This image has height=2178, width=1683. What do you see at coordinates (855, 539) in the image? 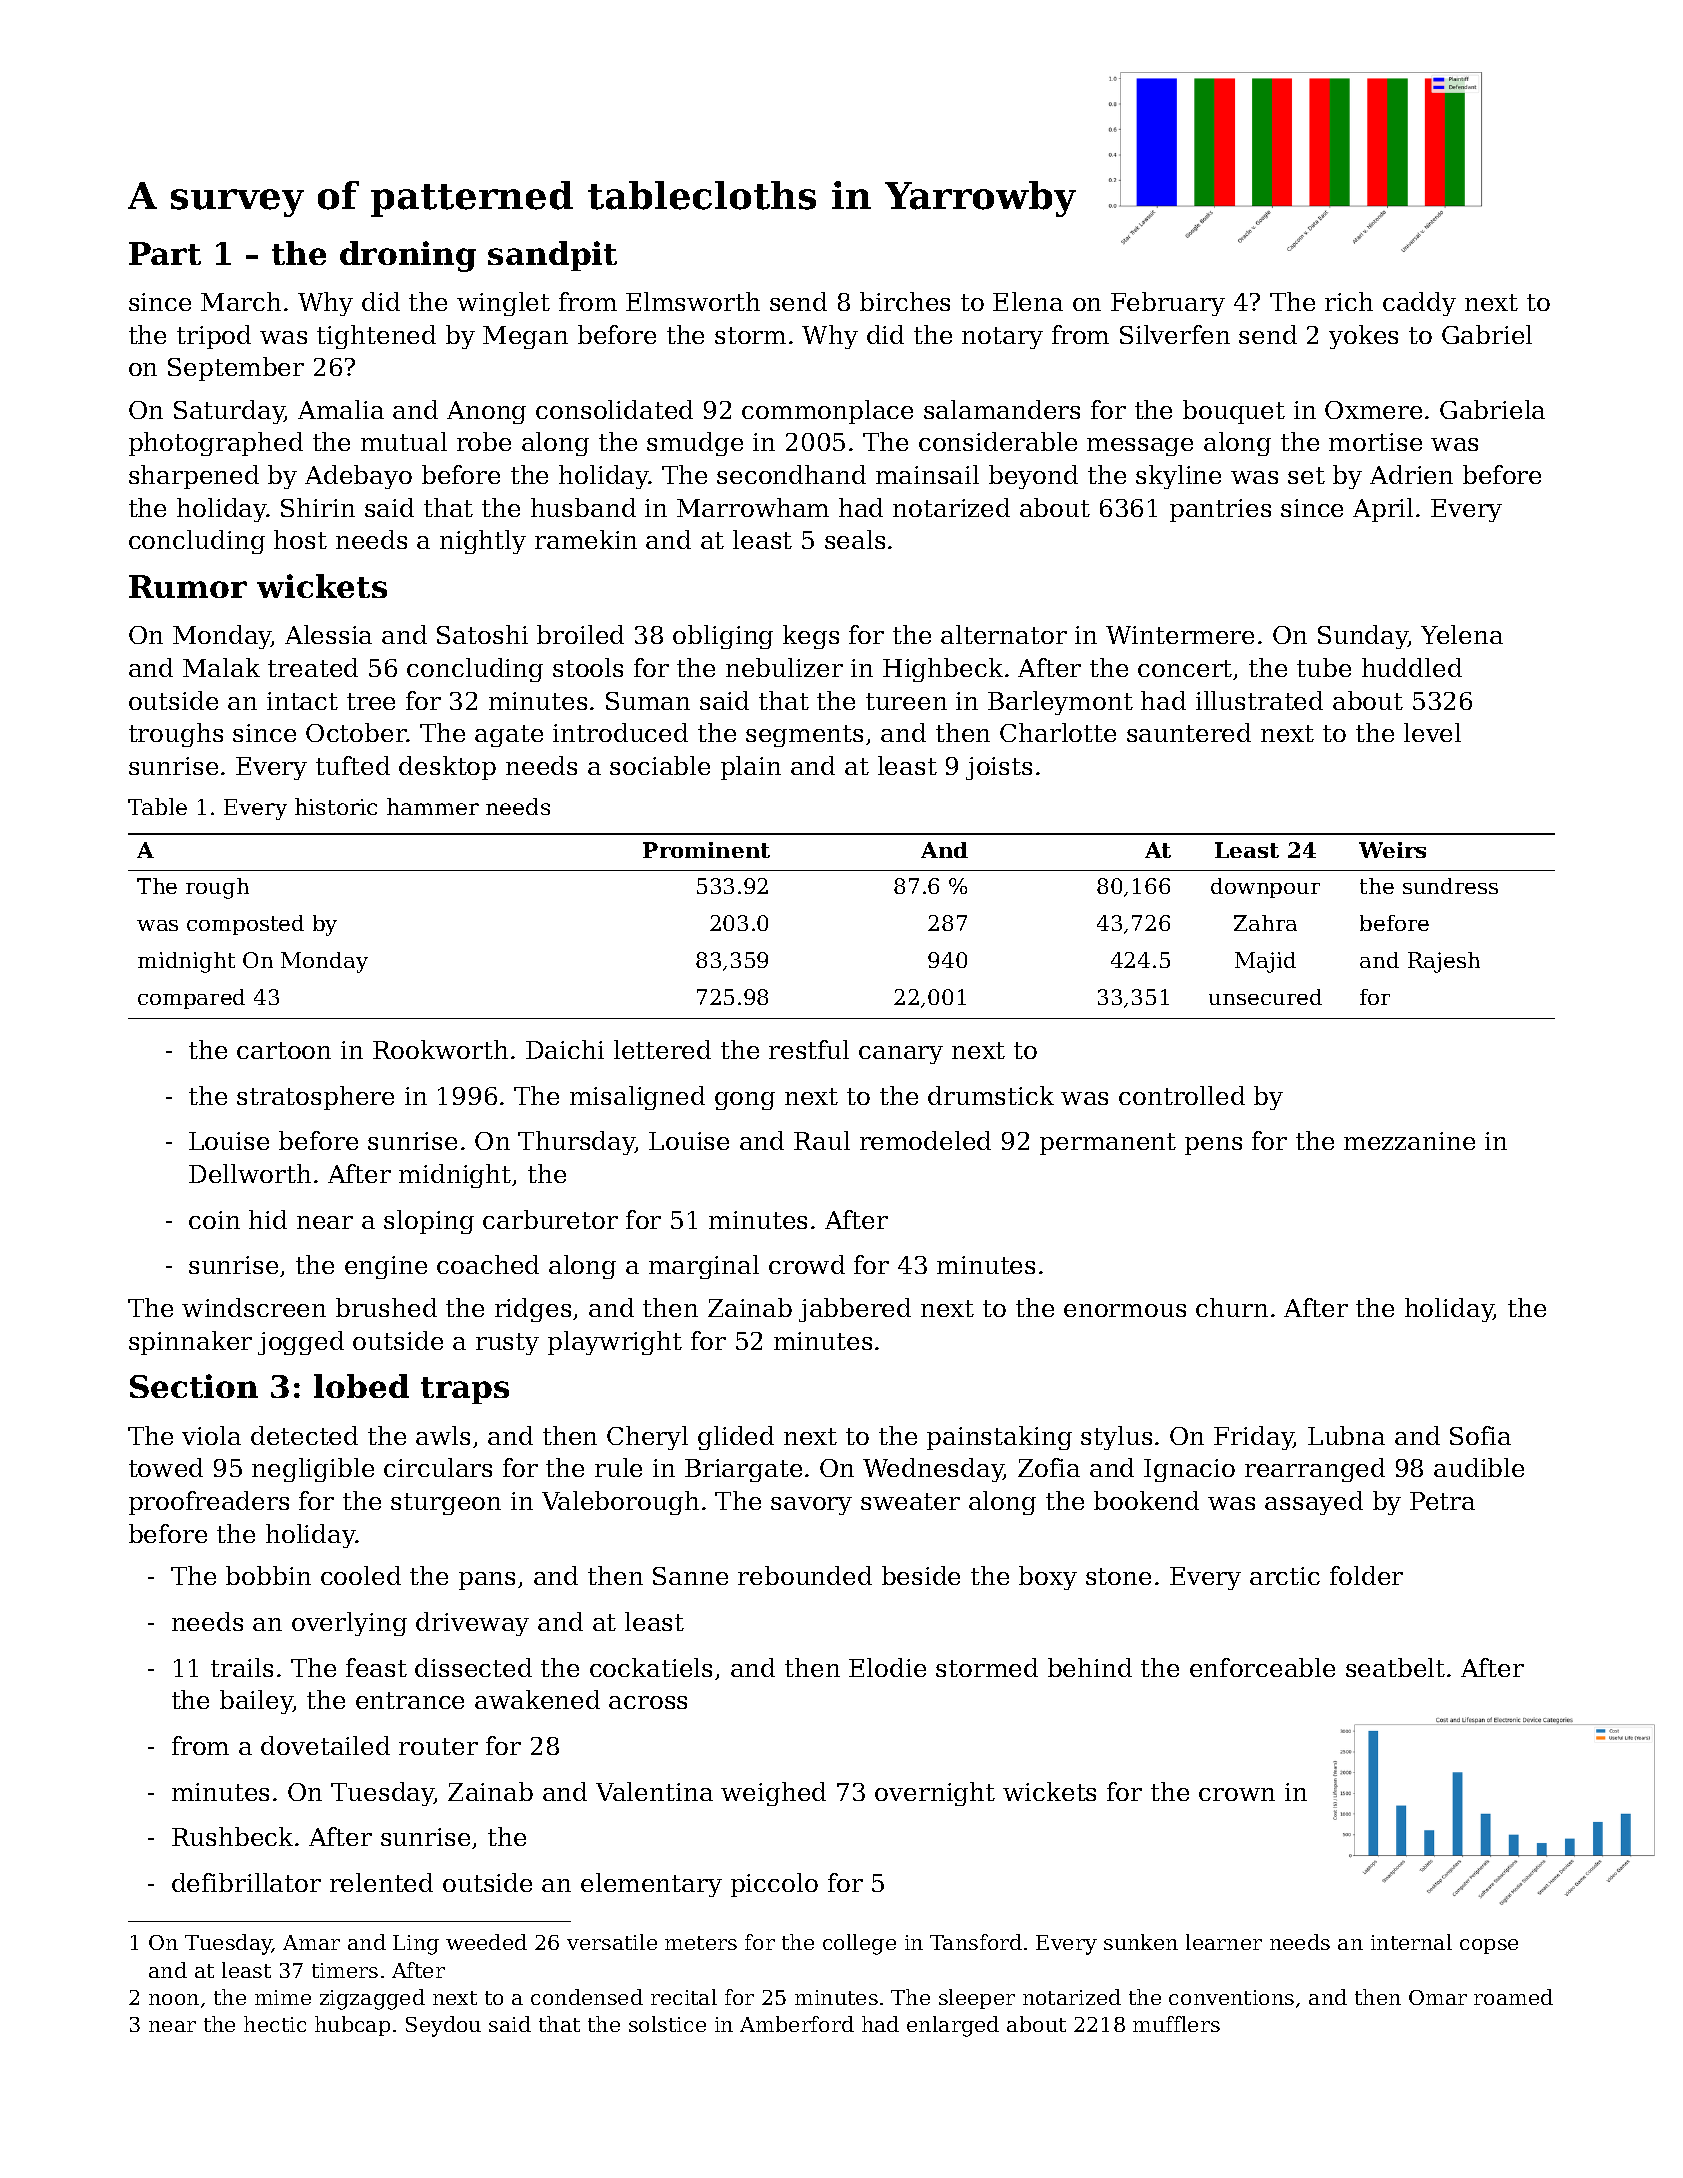
I see `seals` at bounding box center [855, 539].
